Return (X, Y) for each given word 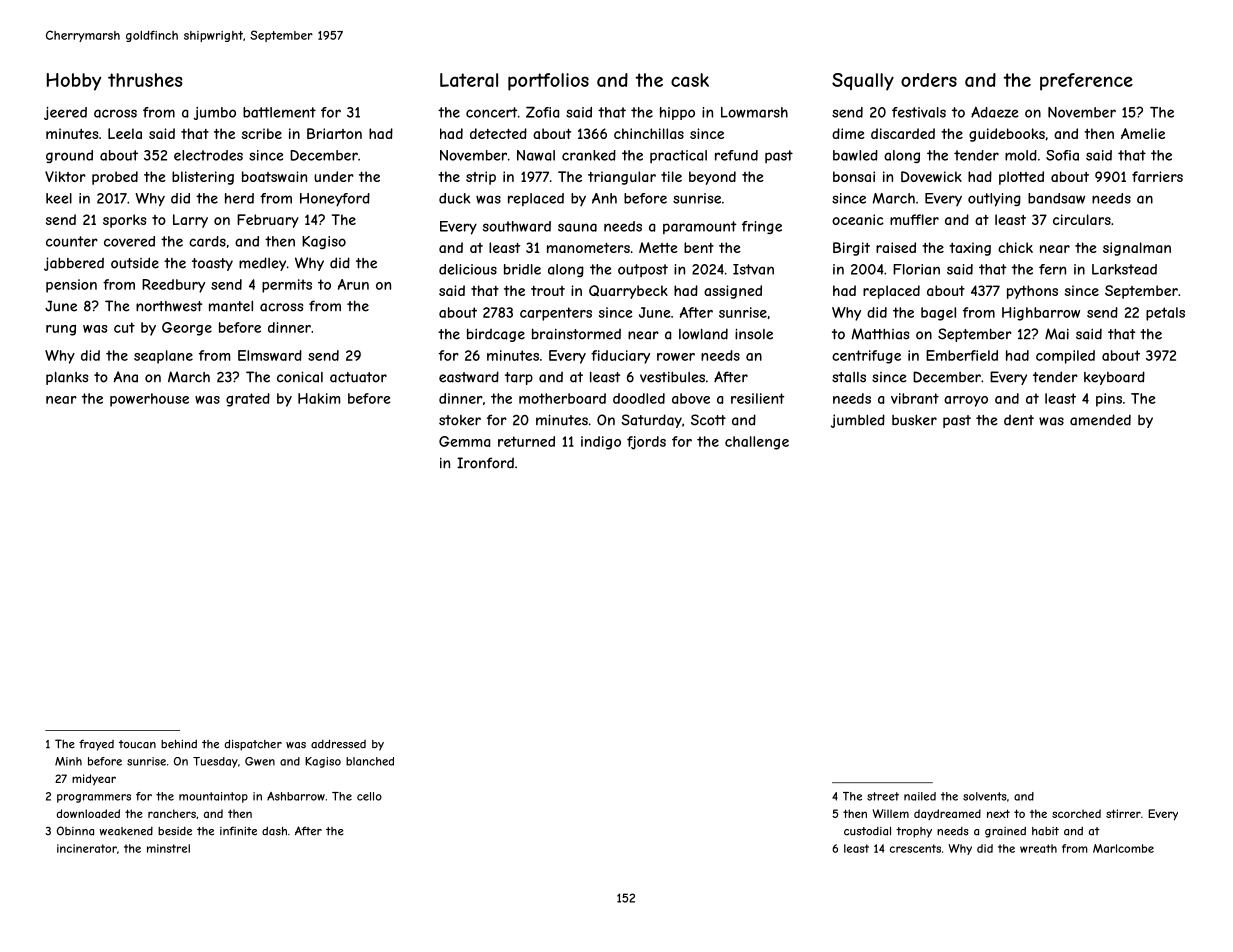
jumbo (215, 113)
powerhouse (149, 400)
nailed (920, 796)
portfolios (548, 82)
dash (274, 831)
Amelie (1143, 133)
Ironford (485, 463)
